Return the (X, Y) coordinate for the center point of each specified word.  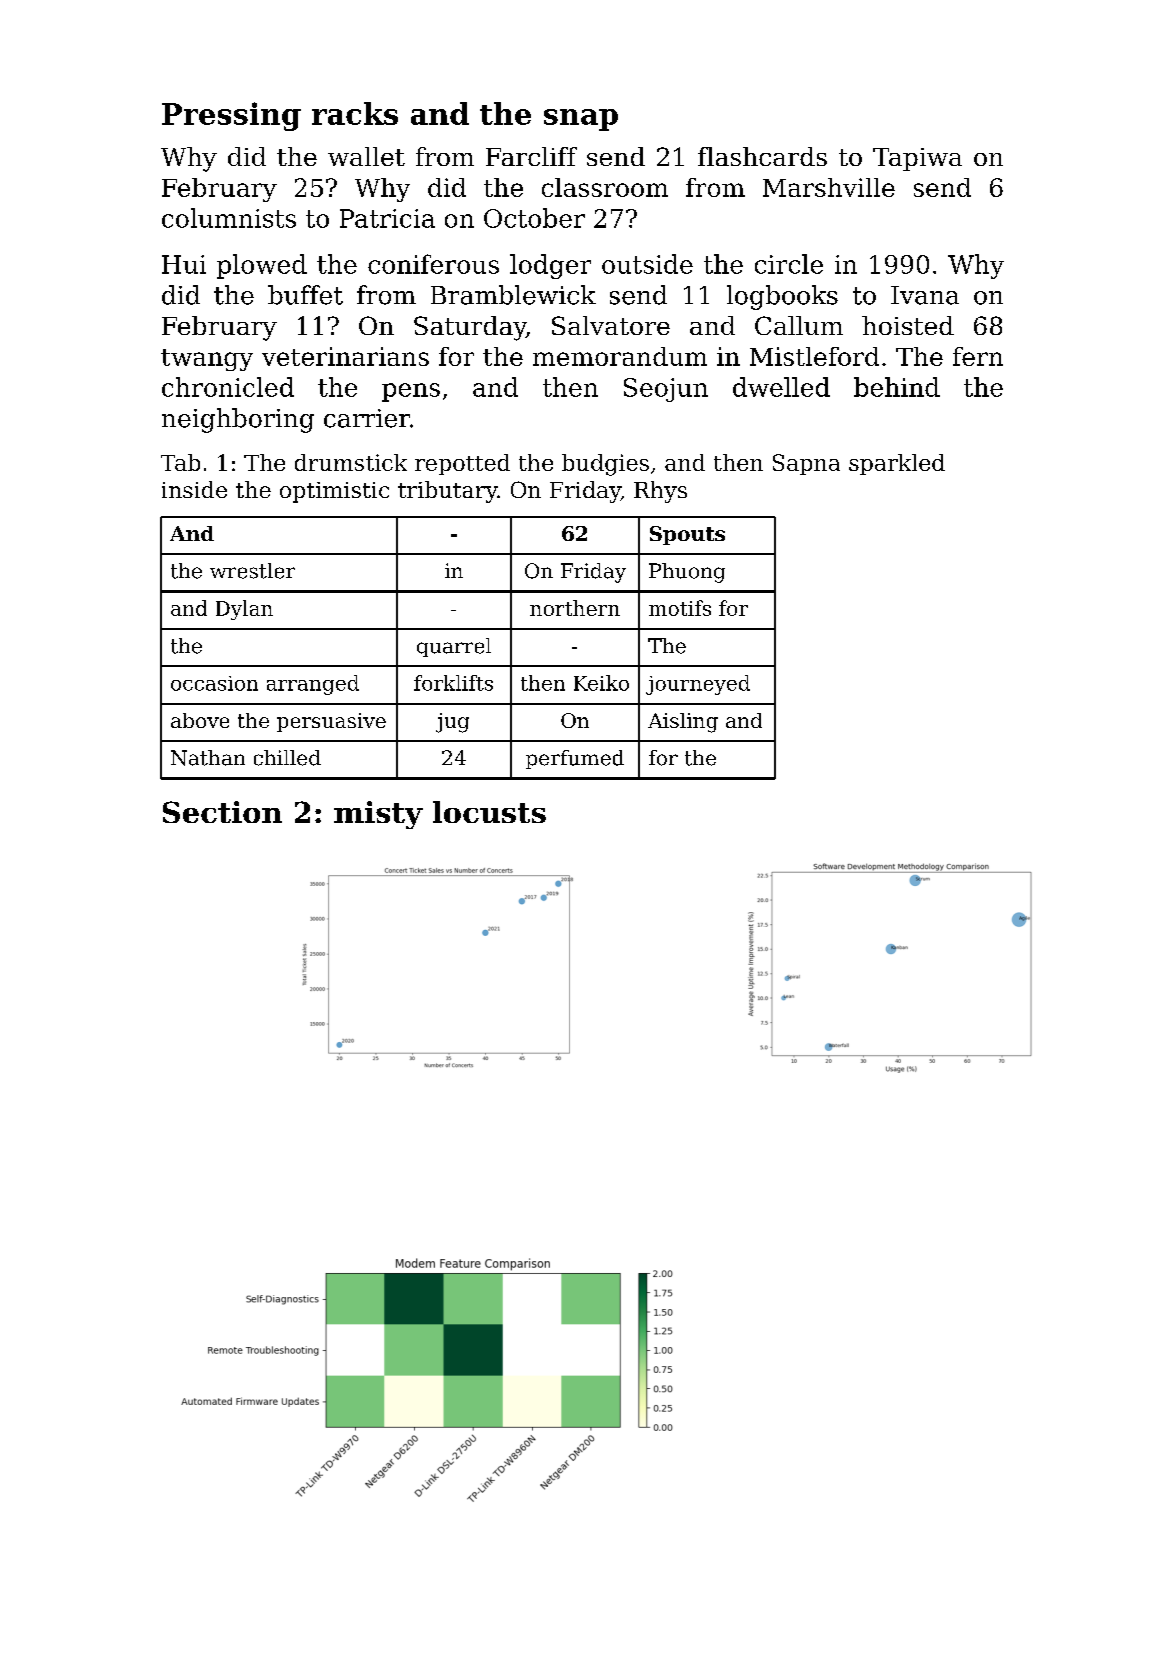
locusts (489, 812)
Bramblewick (513, 295)
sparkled (897, 464)
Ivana (925, 295)
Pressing (231, 116)
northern (575, 608)
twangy (207, 360)
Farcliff (531, 156)
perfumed (575, 759)
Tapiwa (917, 159)
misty (378, 815)
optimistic (334, 492)
